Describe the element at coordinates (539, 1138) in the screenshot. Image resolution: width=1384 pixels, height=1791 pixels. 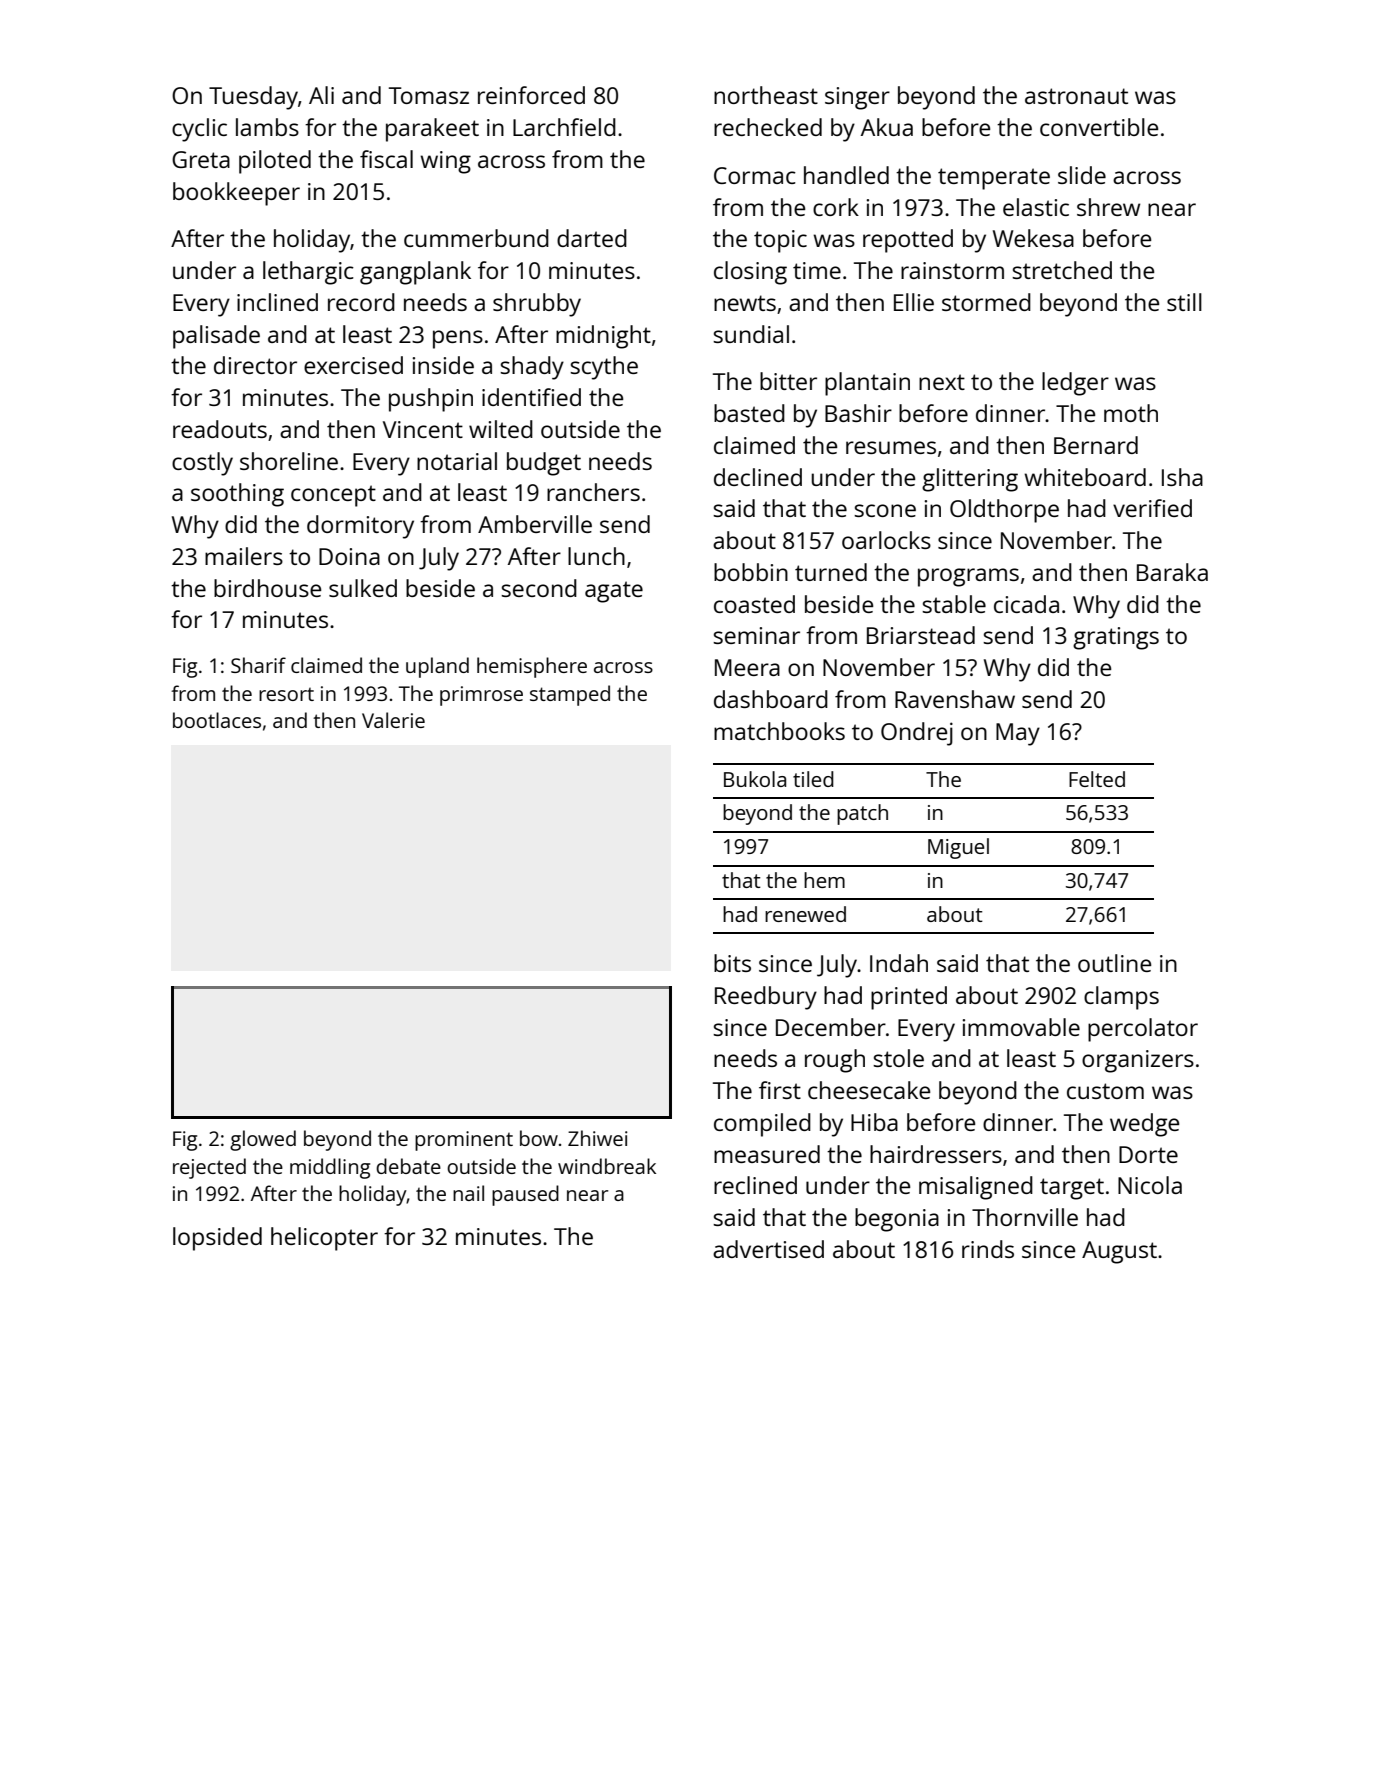
I see `bow` at that location.
